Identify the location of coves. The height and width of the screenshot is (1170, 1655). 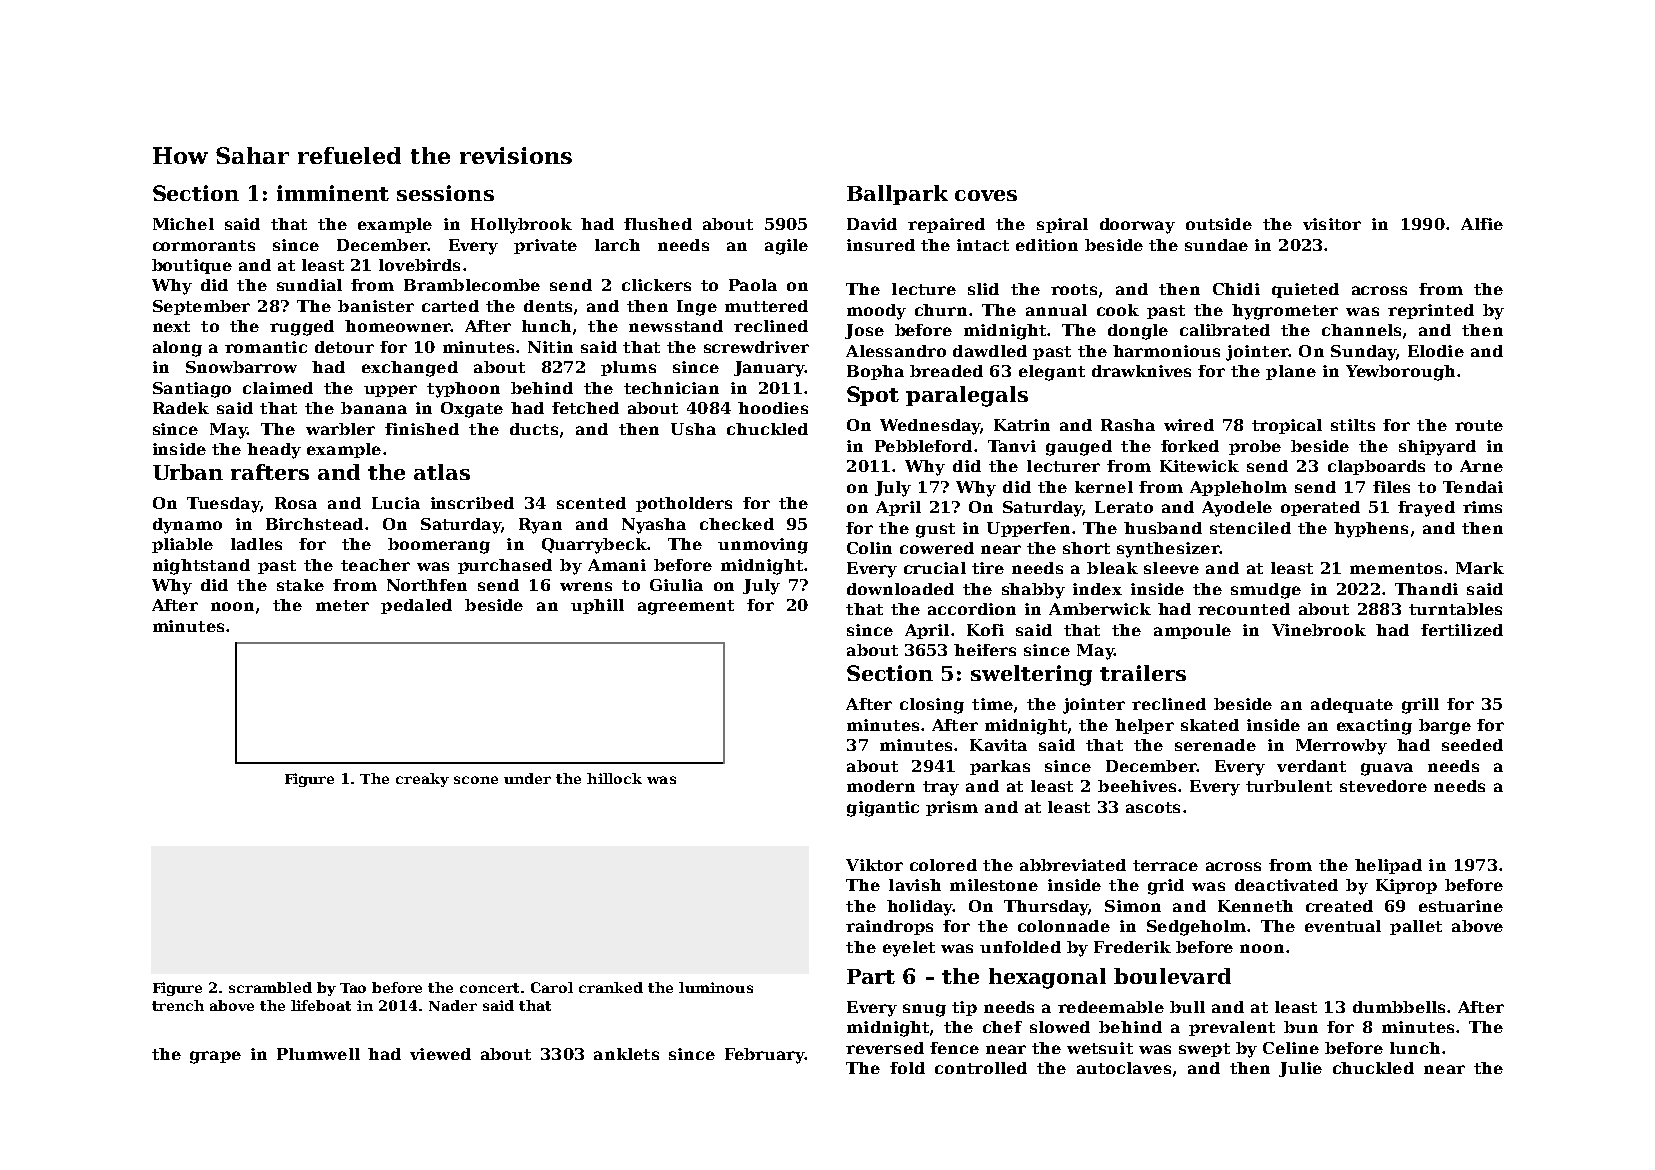
(986, 195).
